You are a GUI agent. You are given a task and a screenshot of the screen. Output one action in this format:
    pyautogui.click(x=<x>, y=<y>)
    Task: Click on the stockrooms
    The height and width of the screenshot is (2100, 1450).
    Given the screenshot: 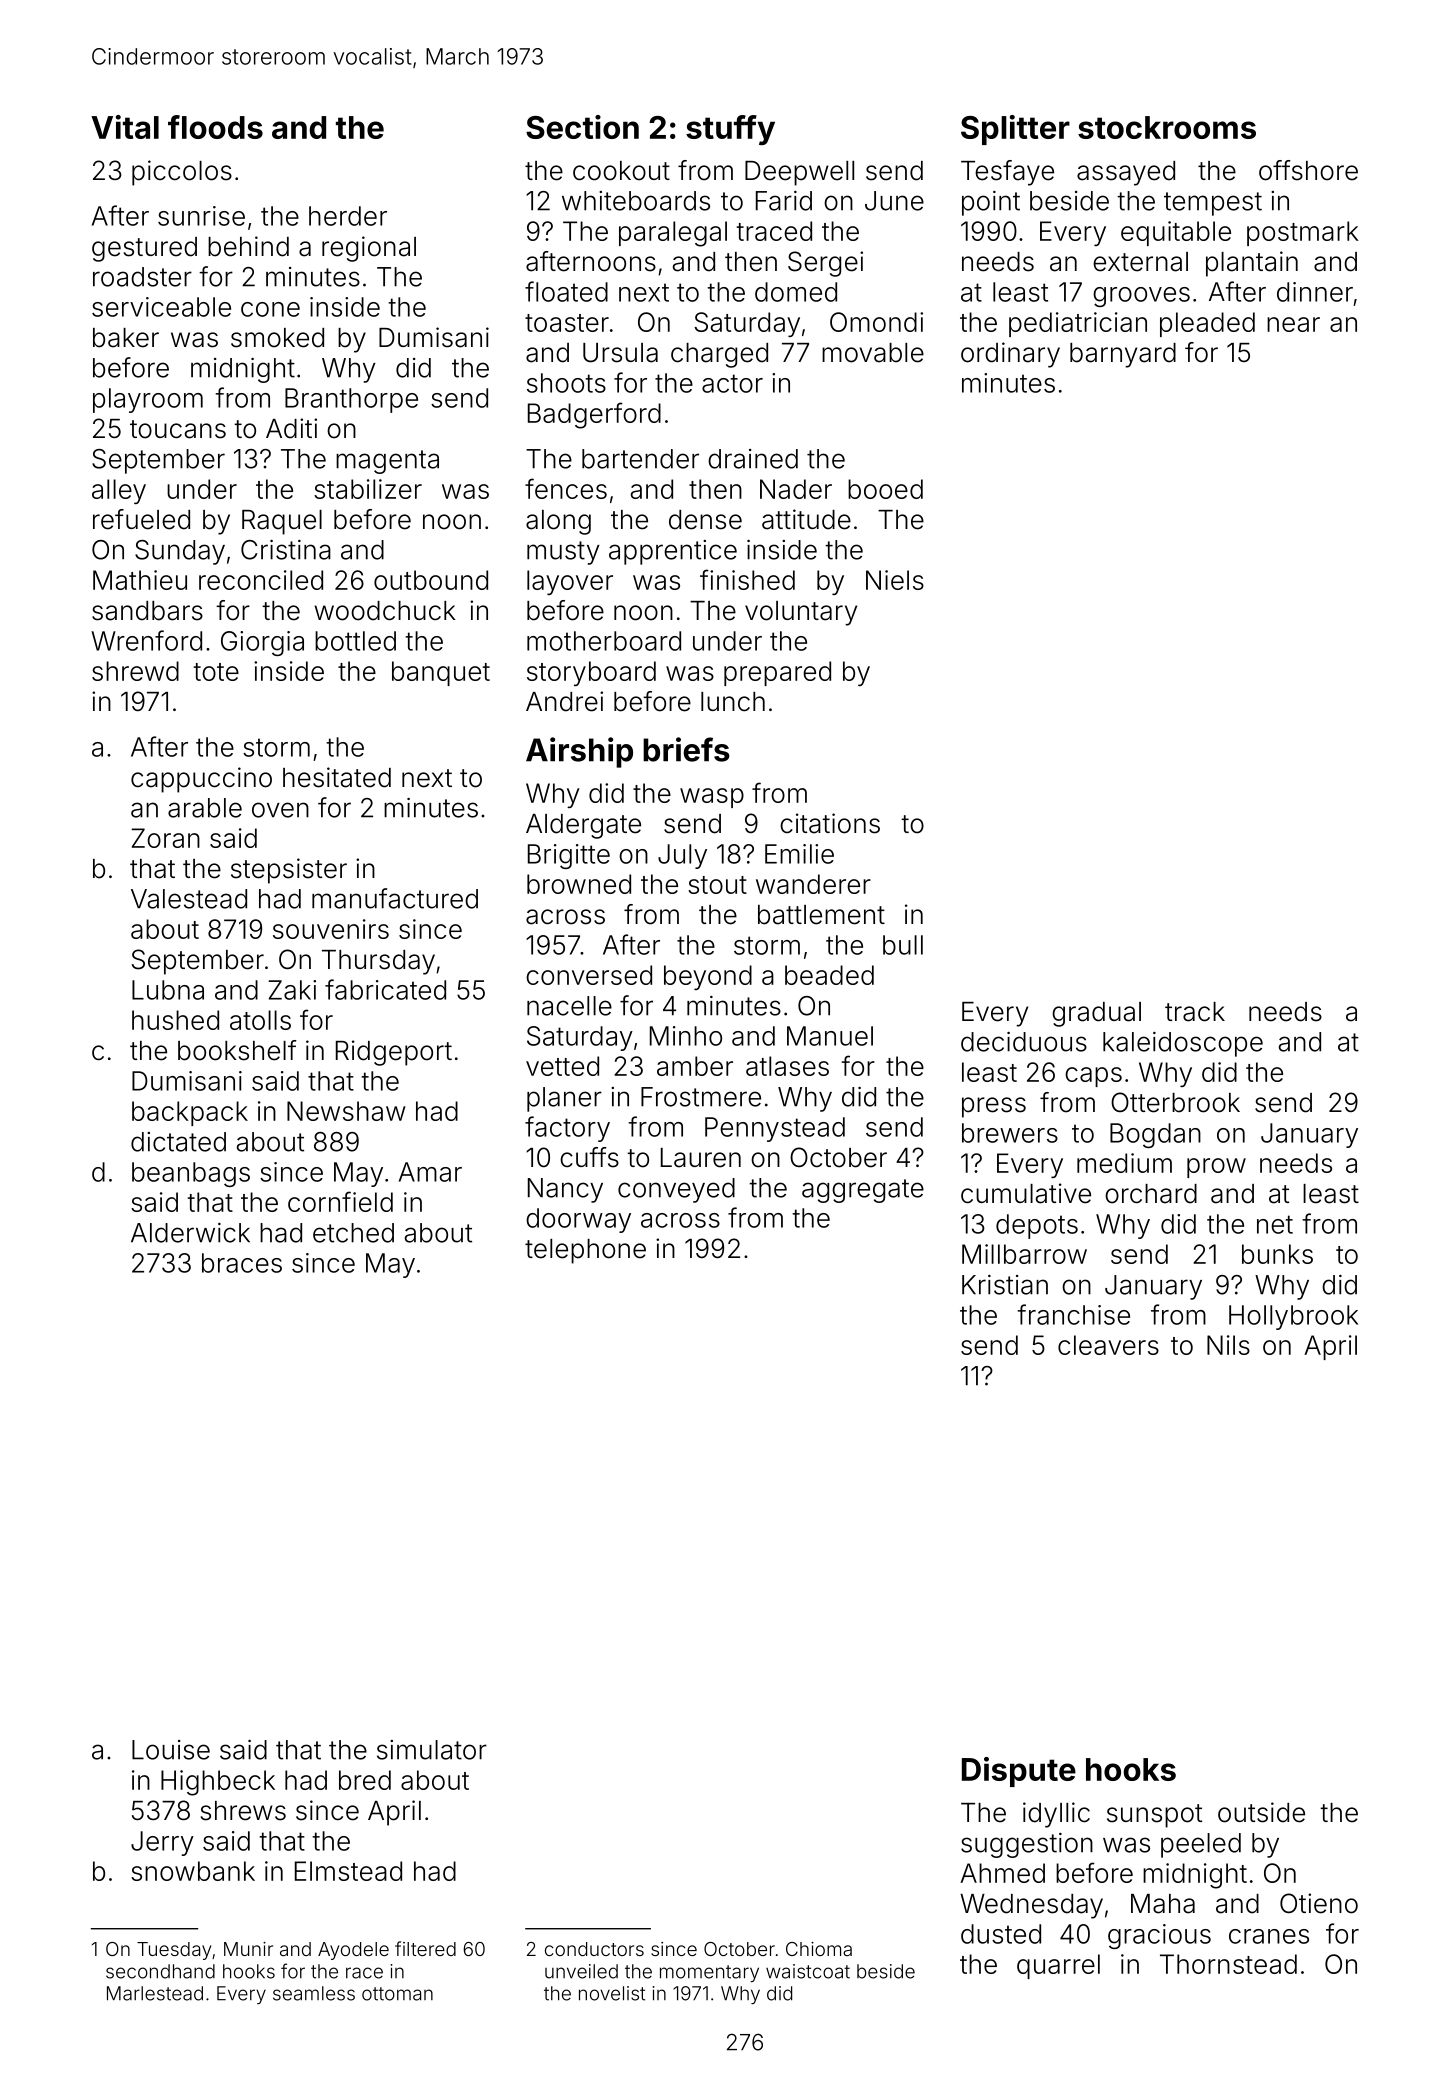 What is the action you would take?
    pyautogui.click(x=1167, y=127)
